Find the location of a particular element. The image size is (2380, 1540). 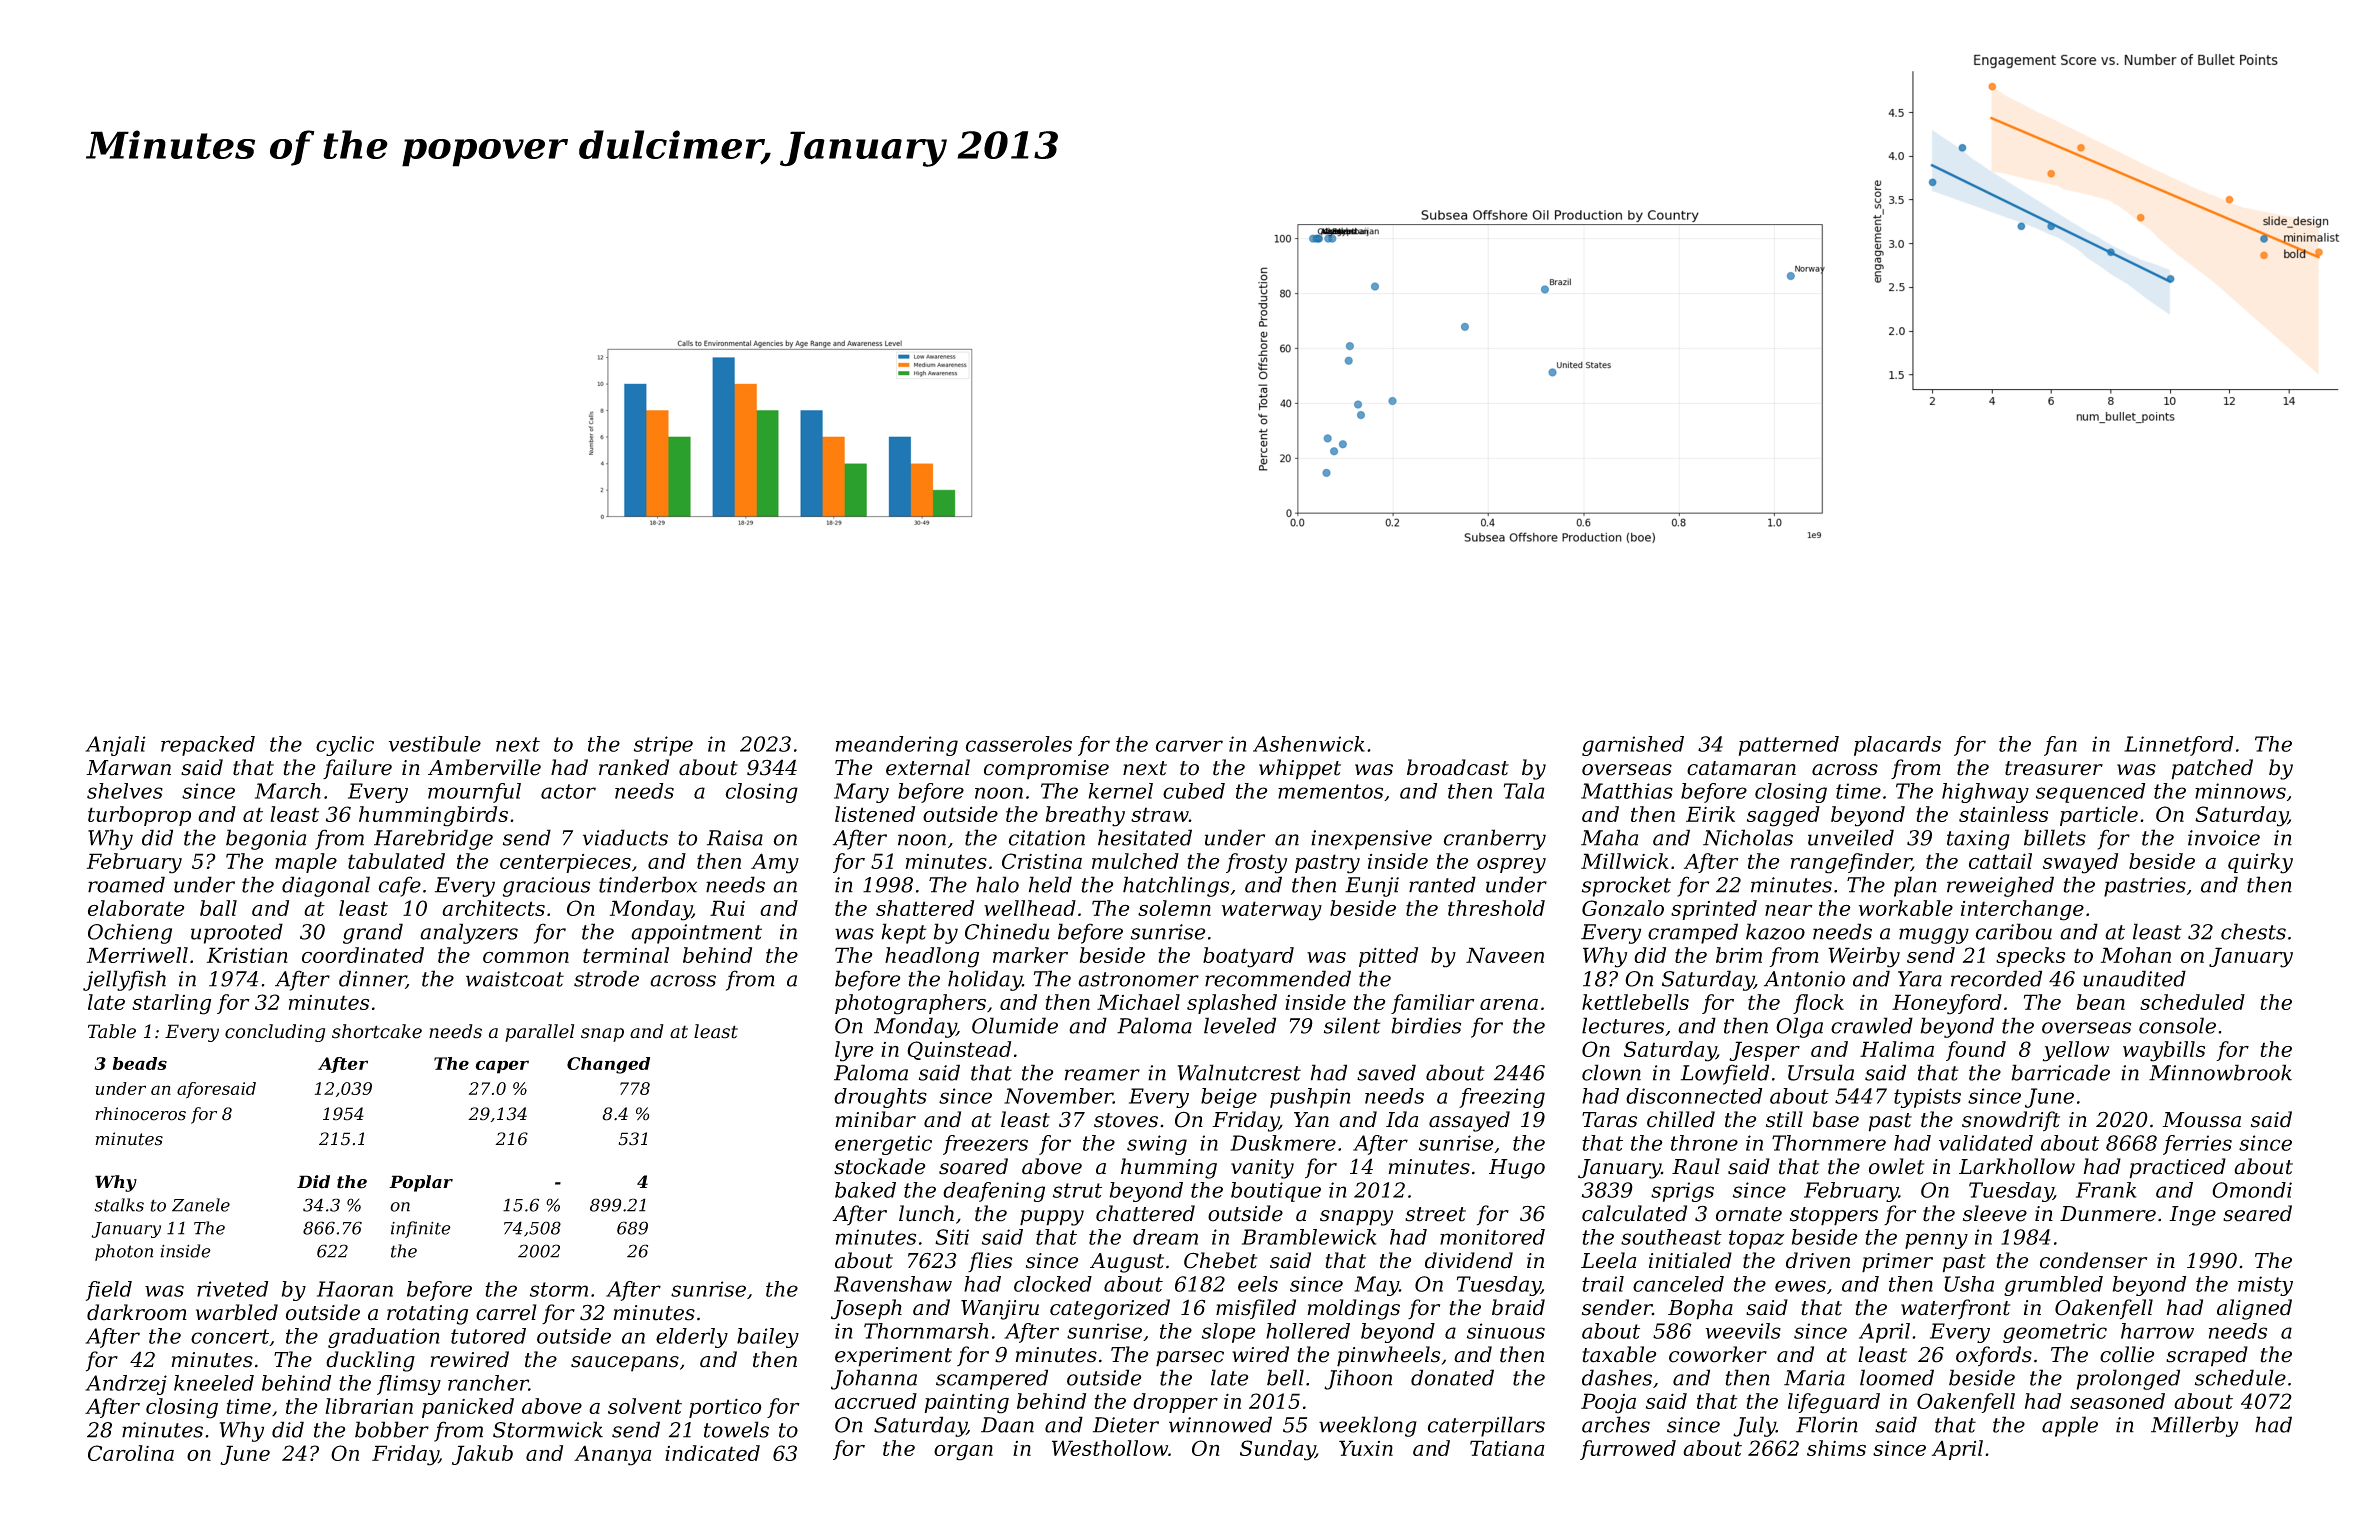

Jesper is located at coordinates (1764, 1051).
